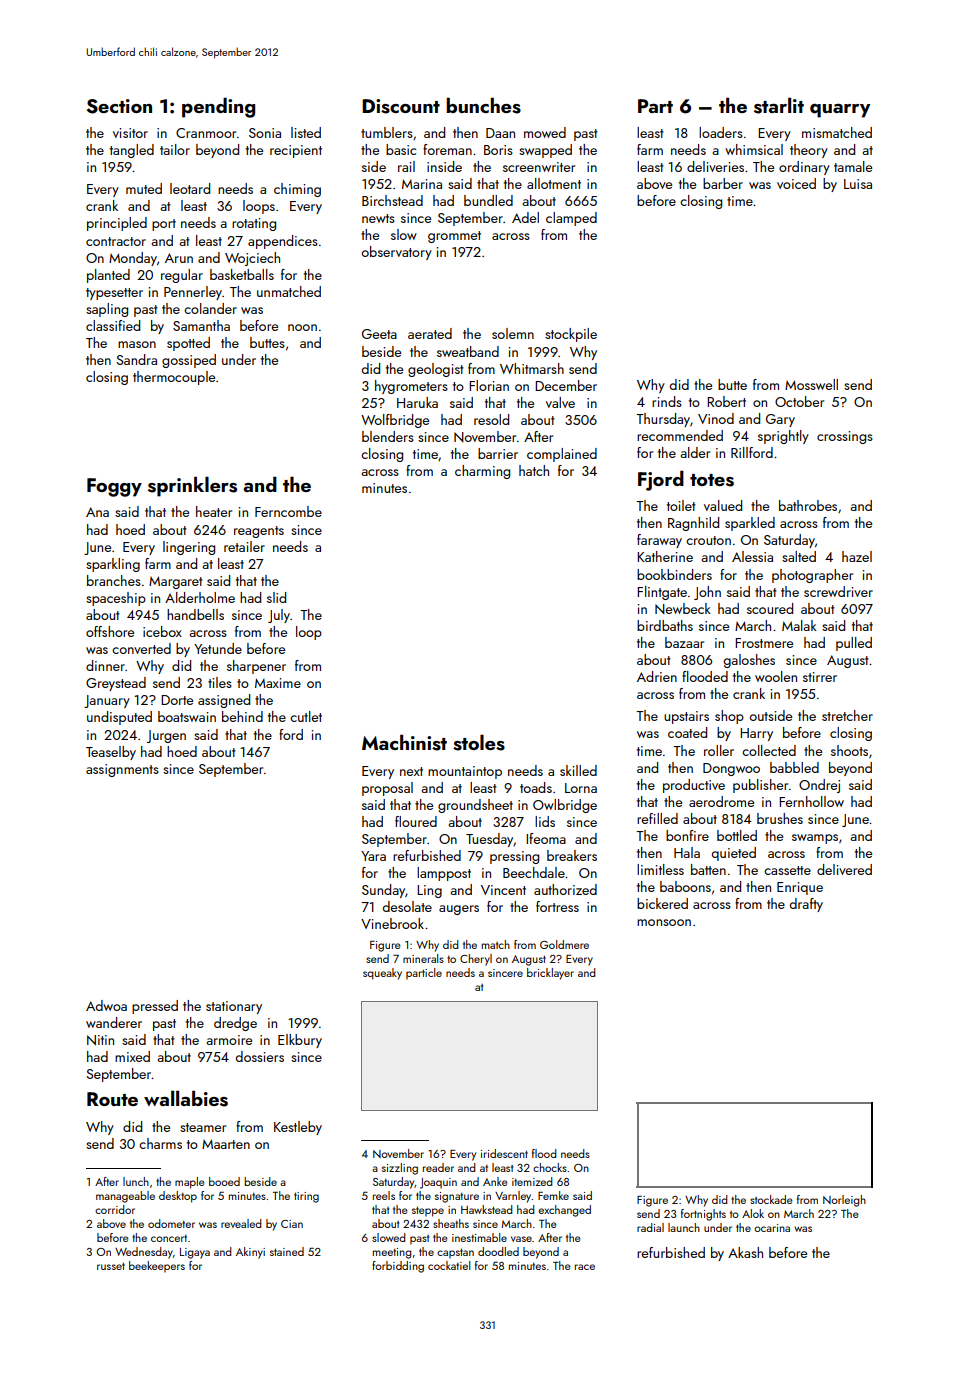 This page has height=1389, width=959. Describe the element at coordinates (550, 974) in the page. I see `bricklayer` at that location.
